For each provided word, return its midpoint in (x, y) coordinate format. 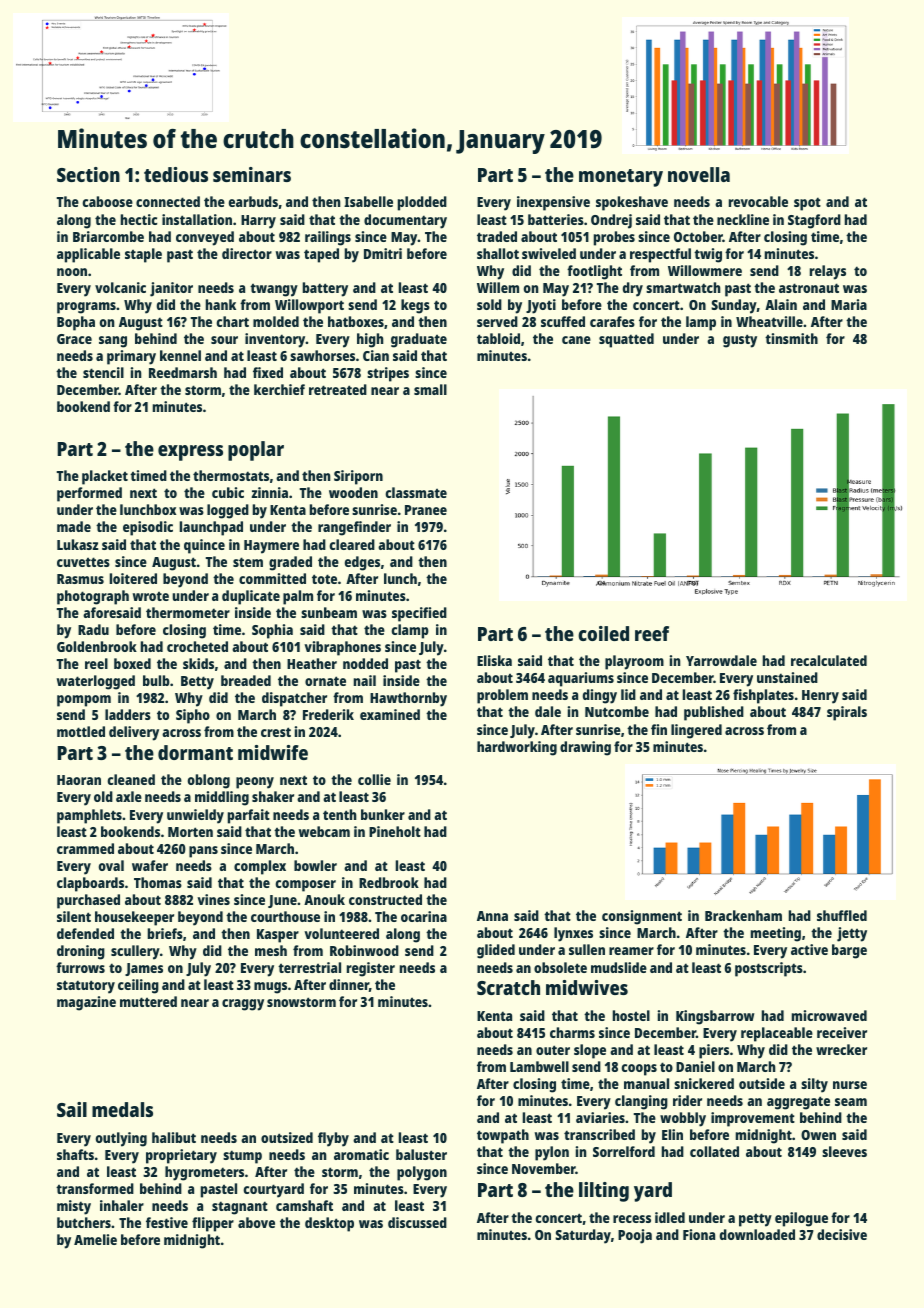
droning (81, 952)
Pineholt (395, 831)
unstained (787, 677)
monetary (621, 178)
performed (89, 494)
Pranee (426, 510)
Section (88, 174)
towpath (503, 1136)
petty (755, 1220)
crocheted (197, 646)
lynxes (573, 934)
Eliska (494, 660)
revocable (758, 201)
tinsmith (791, 338)
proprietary (181, 1156)
